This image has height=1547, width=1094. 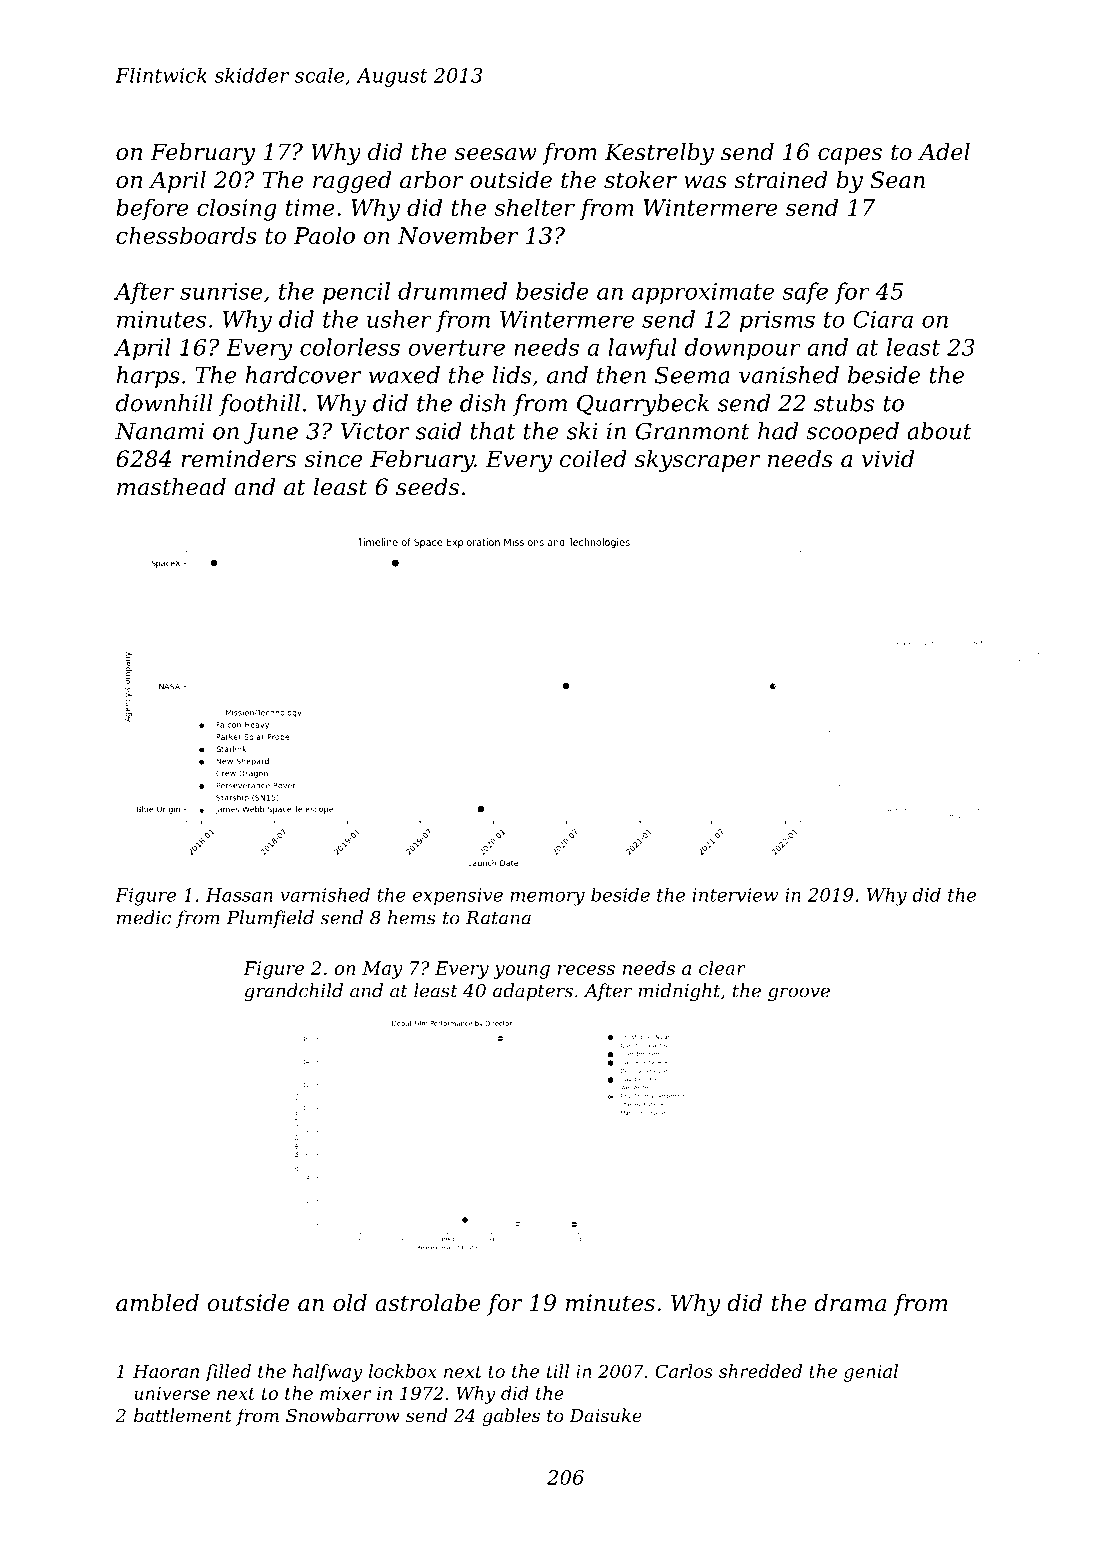 What do you see at coordinates (897, 180) in the image?
I see `Sean` at bounding box center [897, 180].
